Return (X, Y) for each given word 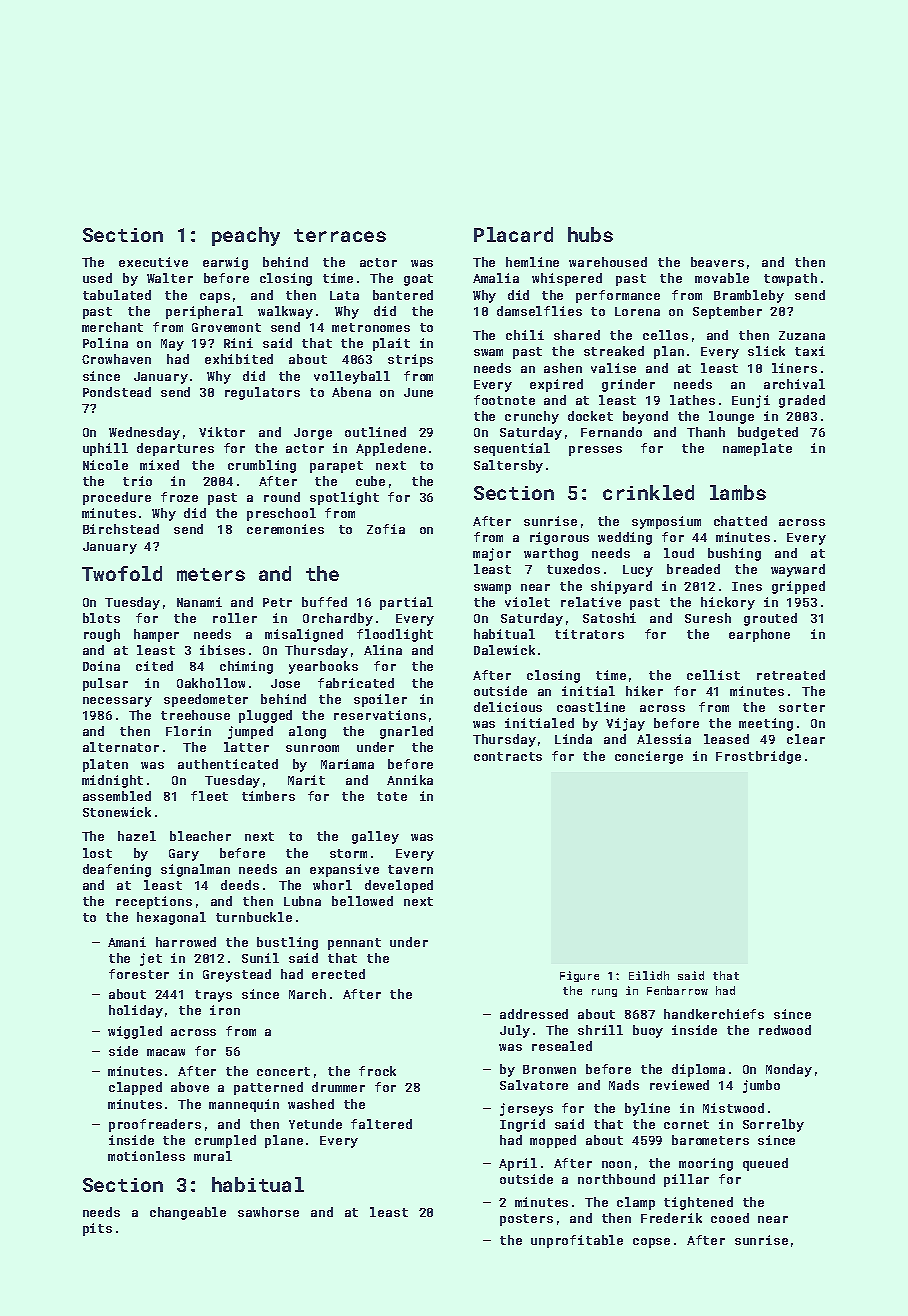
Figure (579, 976)
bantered (403, 295)
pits (97, 1229)
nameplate (757, 449)
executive (153, 262)
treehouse (195, 715)
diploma (698, 1070)
